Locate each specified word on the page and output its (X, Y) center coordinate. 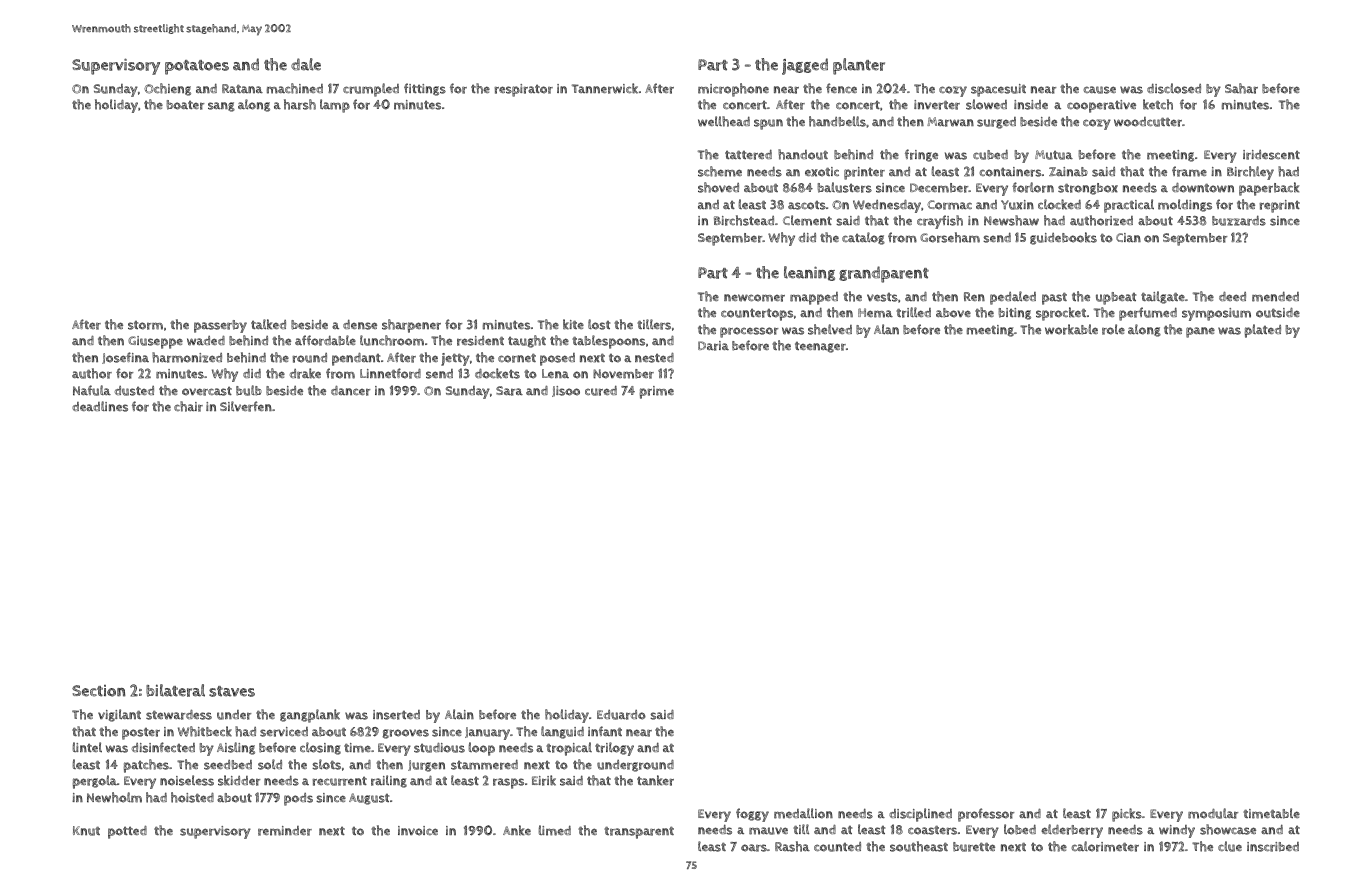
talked (268, 324)
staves (232, 691)
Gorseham (950, 237)
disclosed (1174, 88)
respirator (523, 90)
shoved (718, 187)
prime (657, 392)
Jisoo (566, 391)
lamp (335, 106)
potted (127, 832)
